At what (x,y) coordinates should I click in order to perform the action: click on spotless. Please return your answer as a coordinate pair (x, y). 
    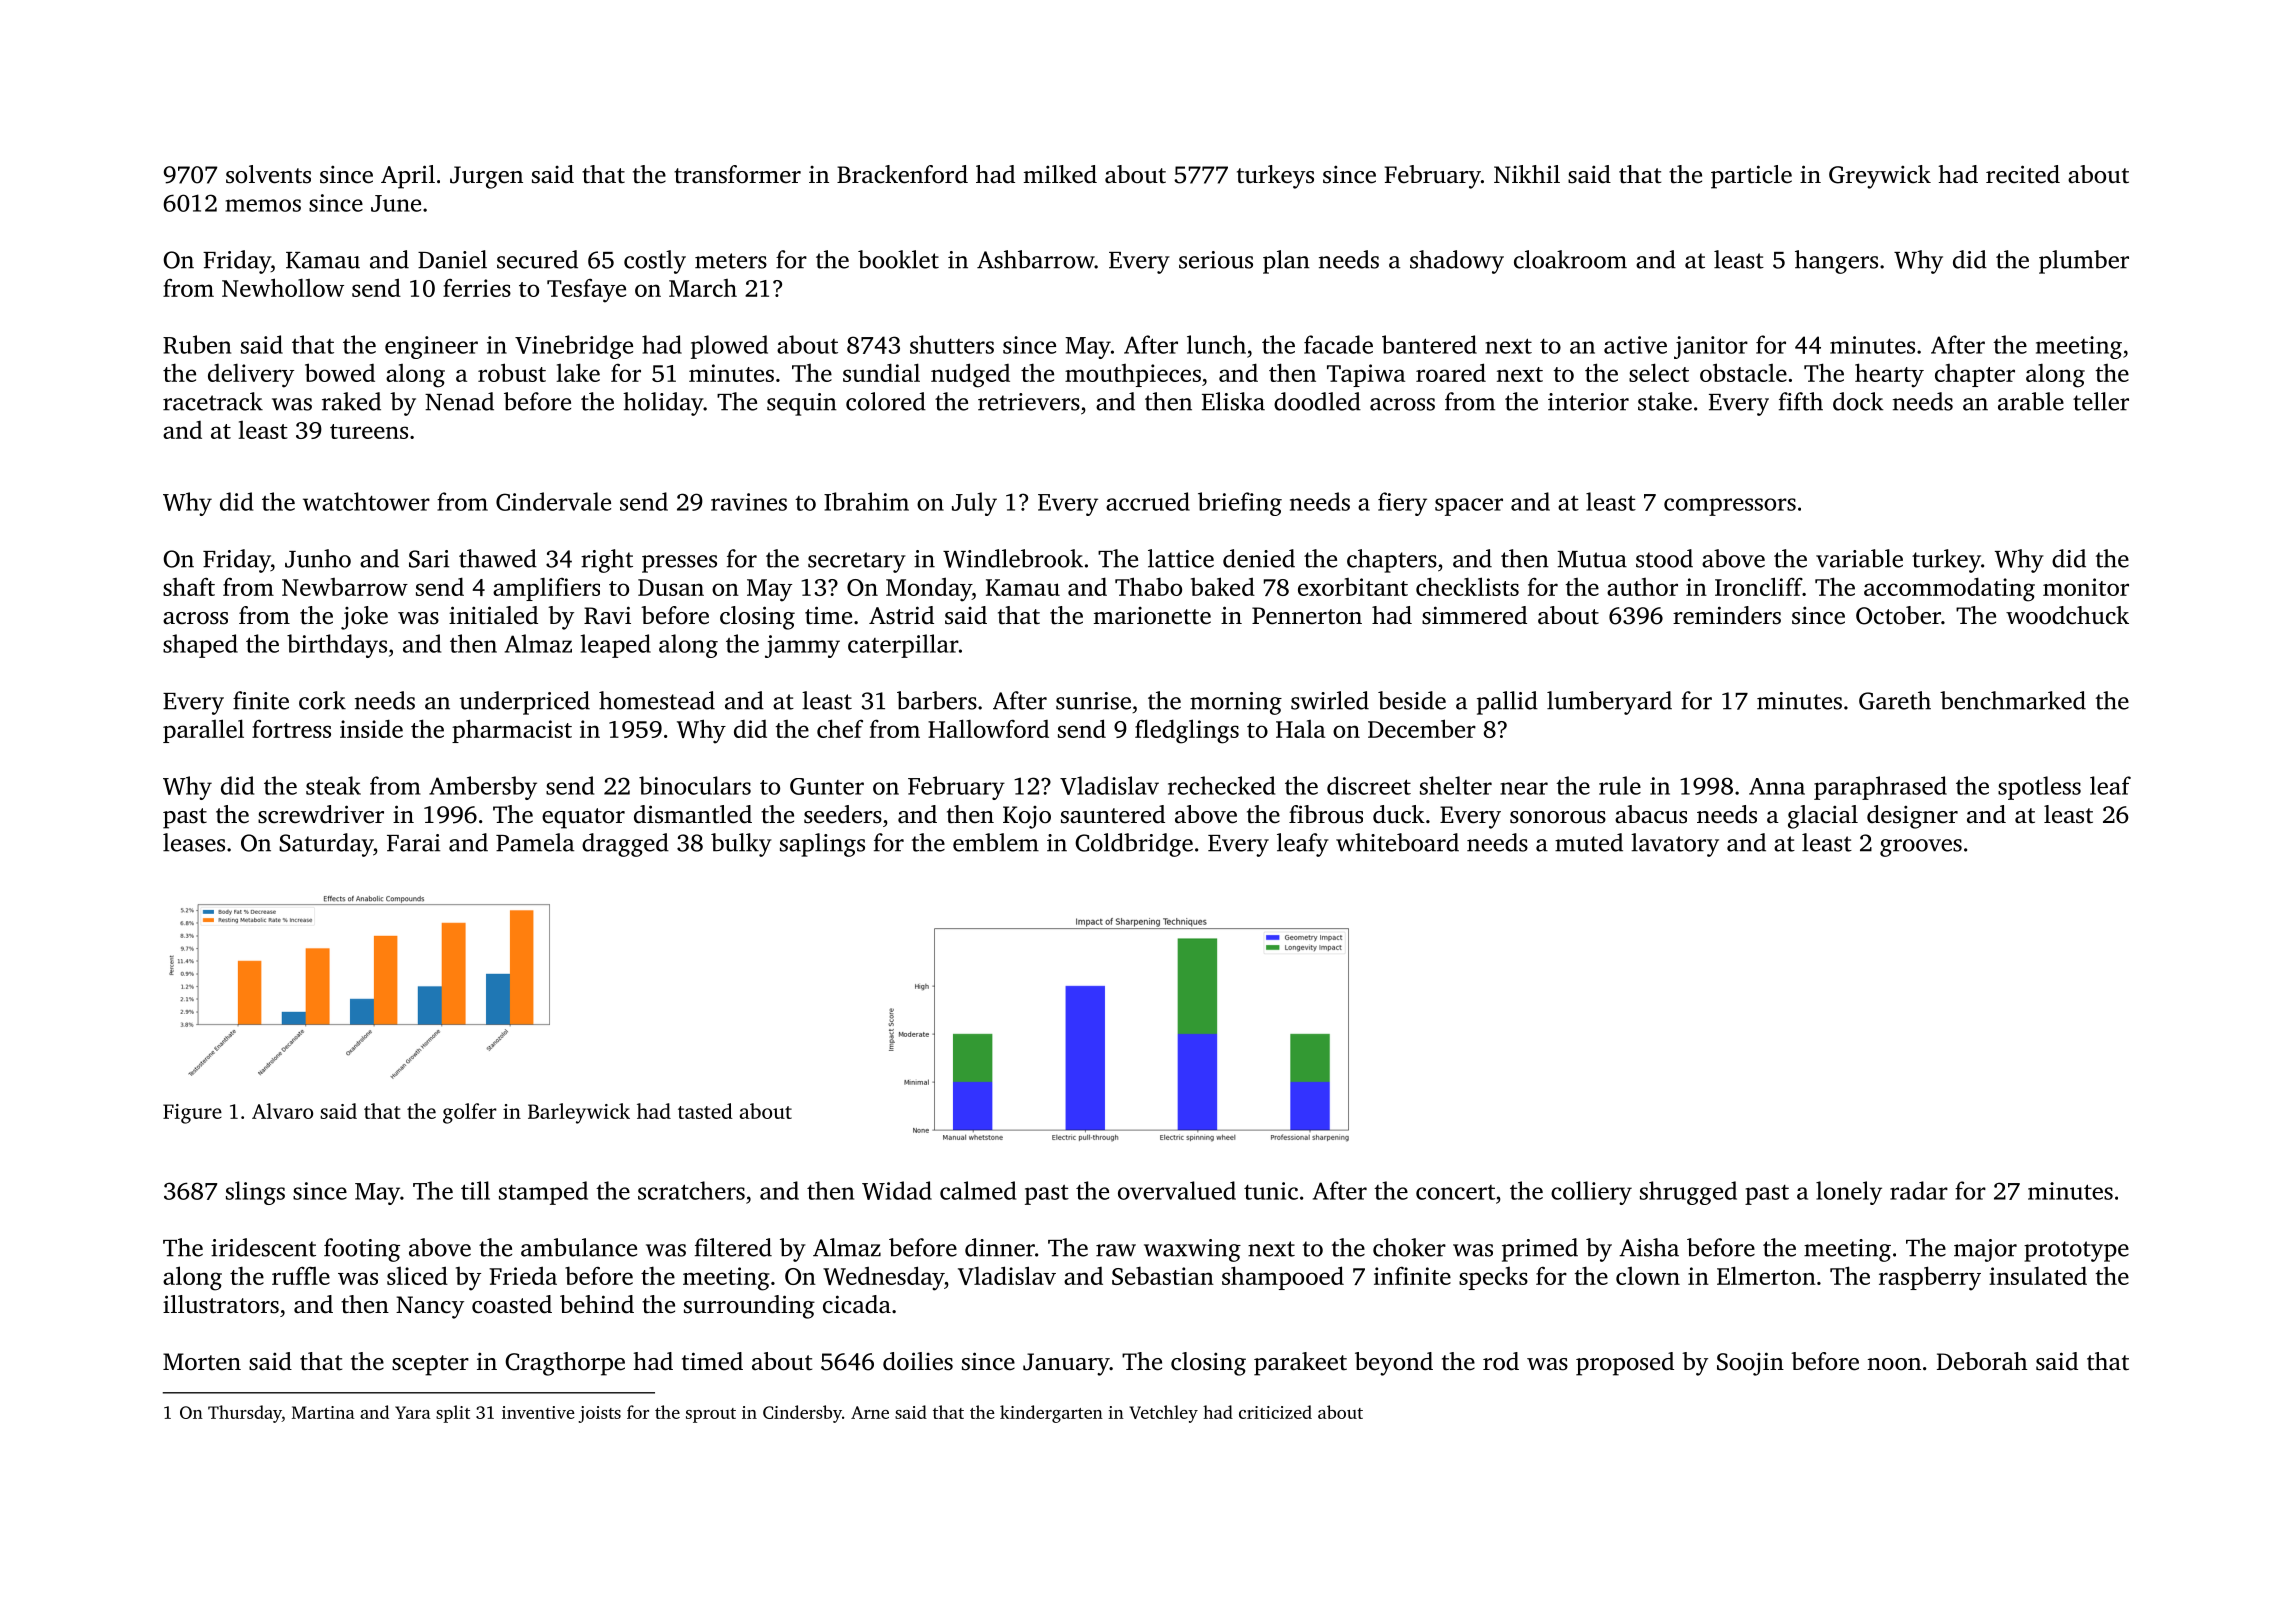
    Looking at the image, I should click on (2039, 788).
